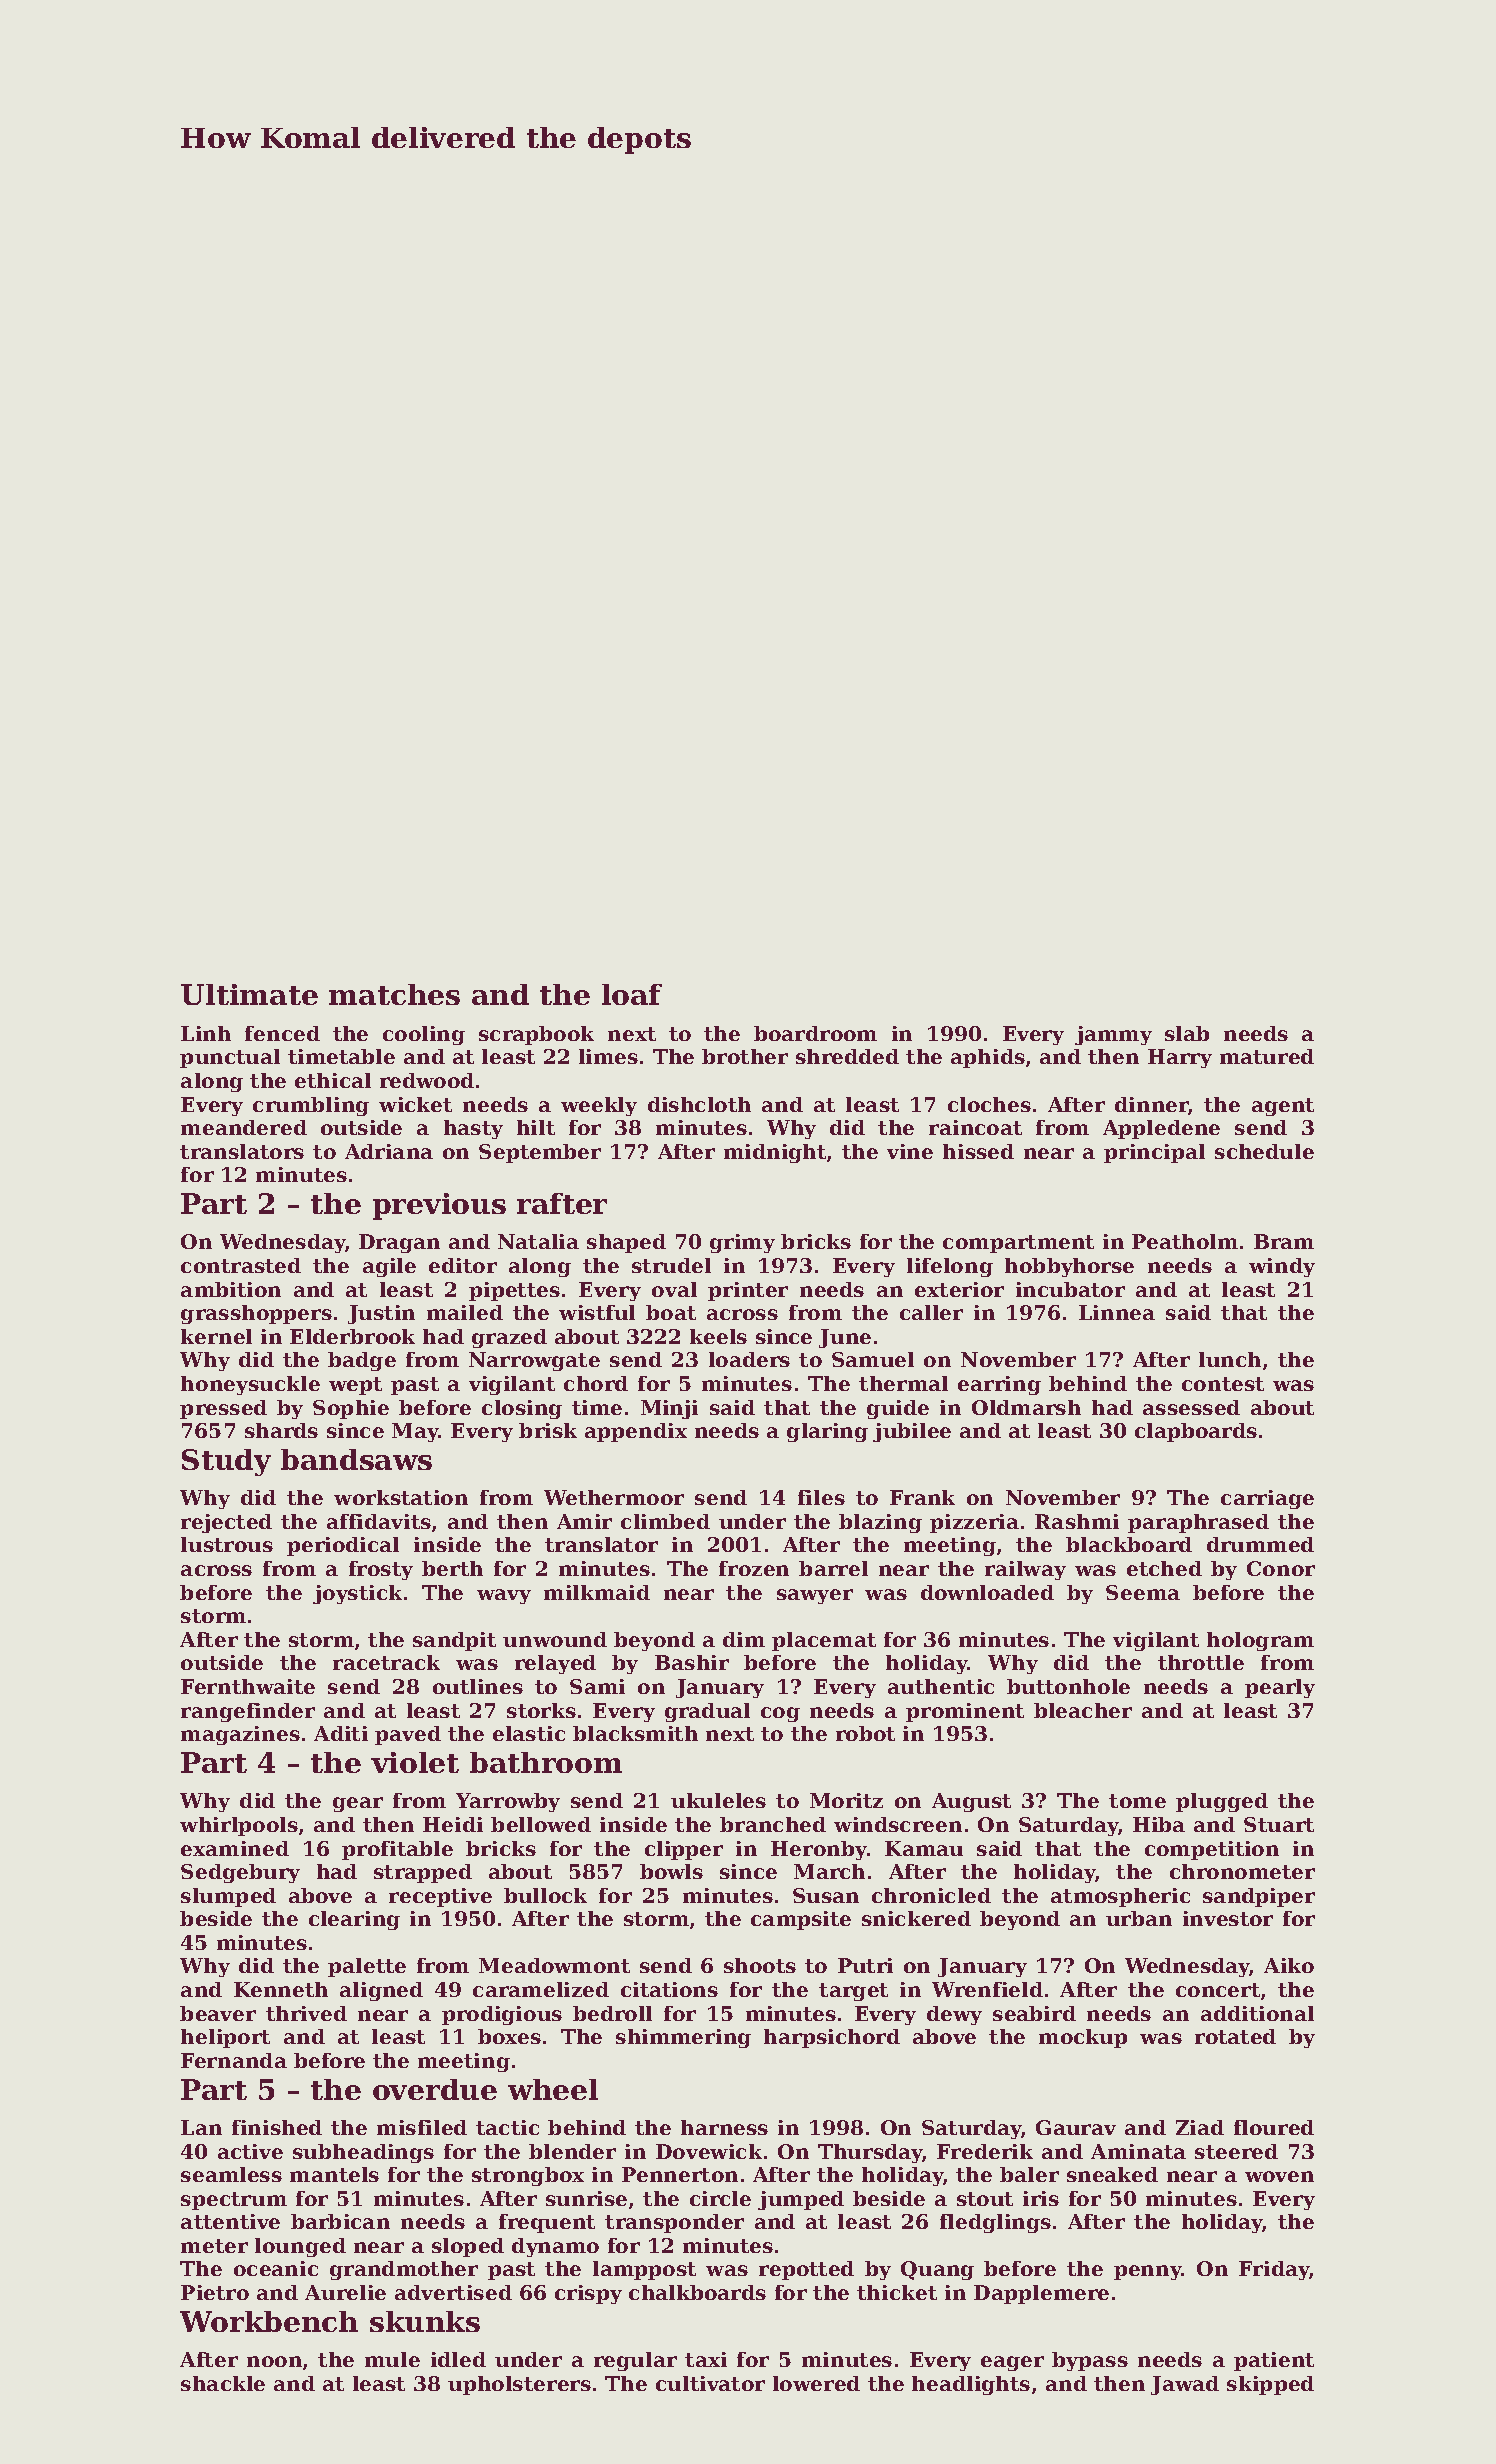 This screenshot has height=2464, width=1496. What do you see at coordinates (277, 2127) in the screenshot?
I see `finished` at bounding box center [277, 2127].
